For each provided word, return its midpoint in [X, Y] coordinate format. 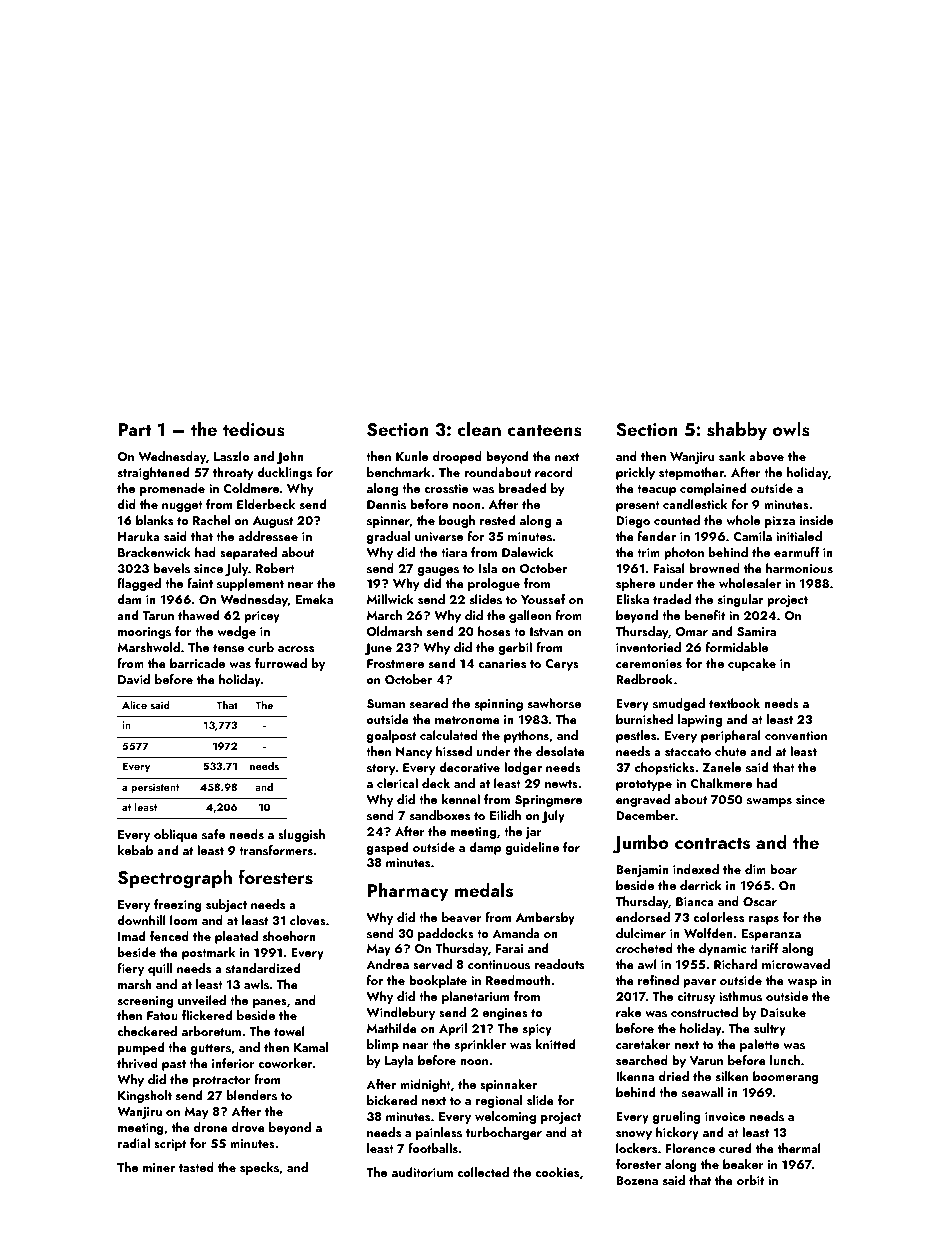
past [174, 1065]
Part [134, 429]
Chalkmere [721, 783]
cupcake [752, 664]
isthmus [740, 996]
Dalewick [528, 552]
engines [505, 1014]
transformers [276, 850]
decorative [469, 767]
